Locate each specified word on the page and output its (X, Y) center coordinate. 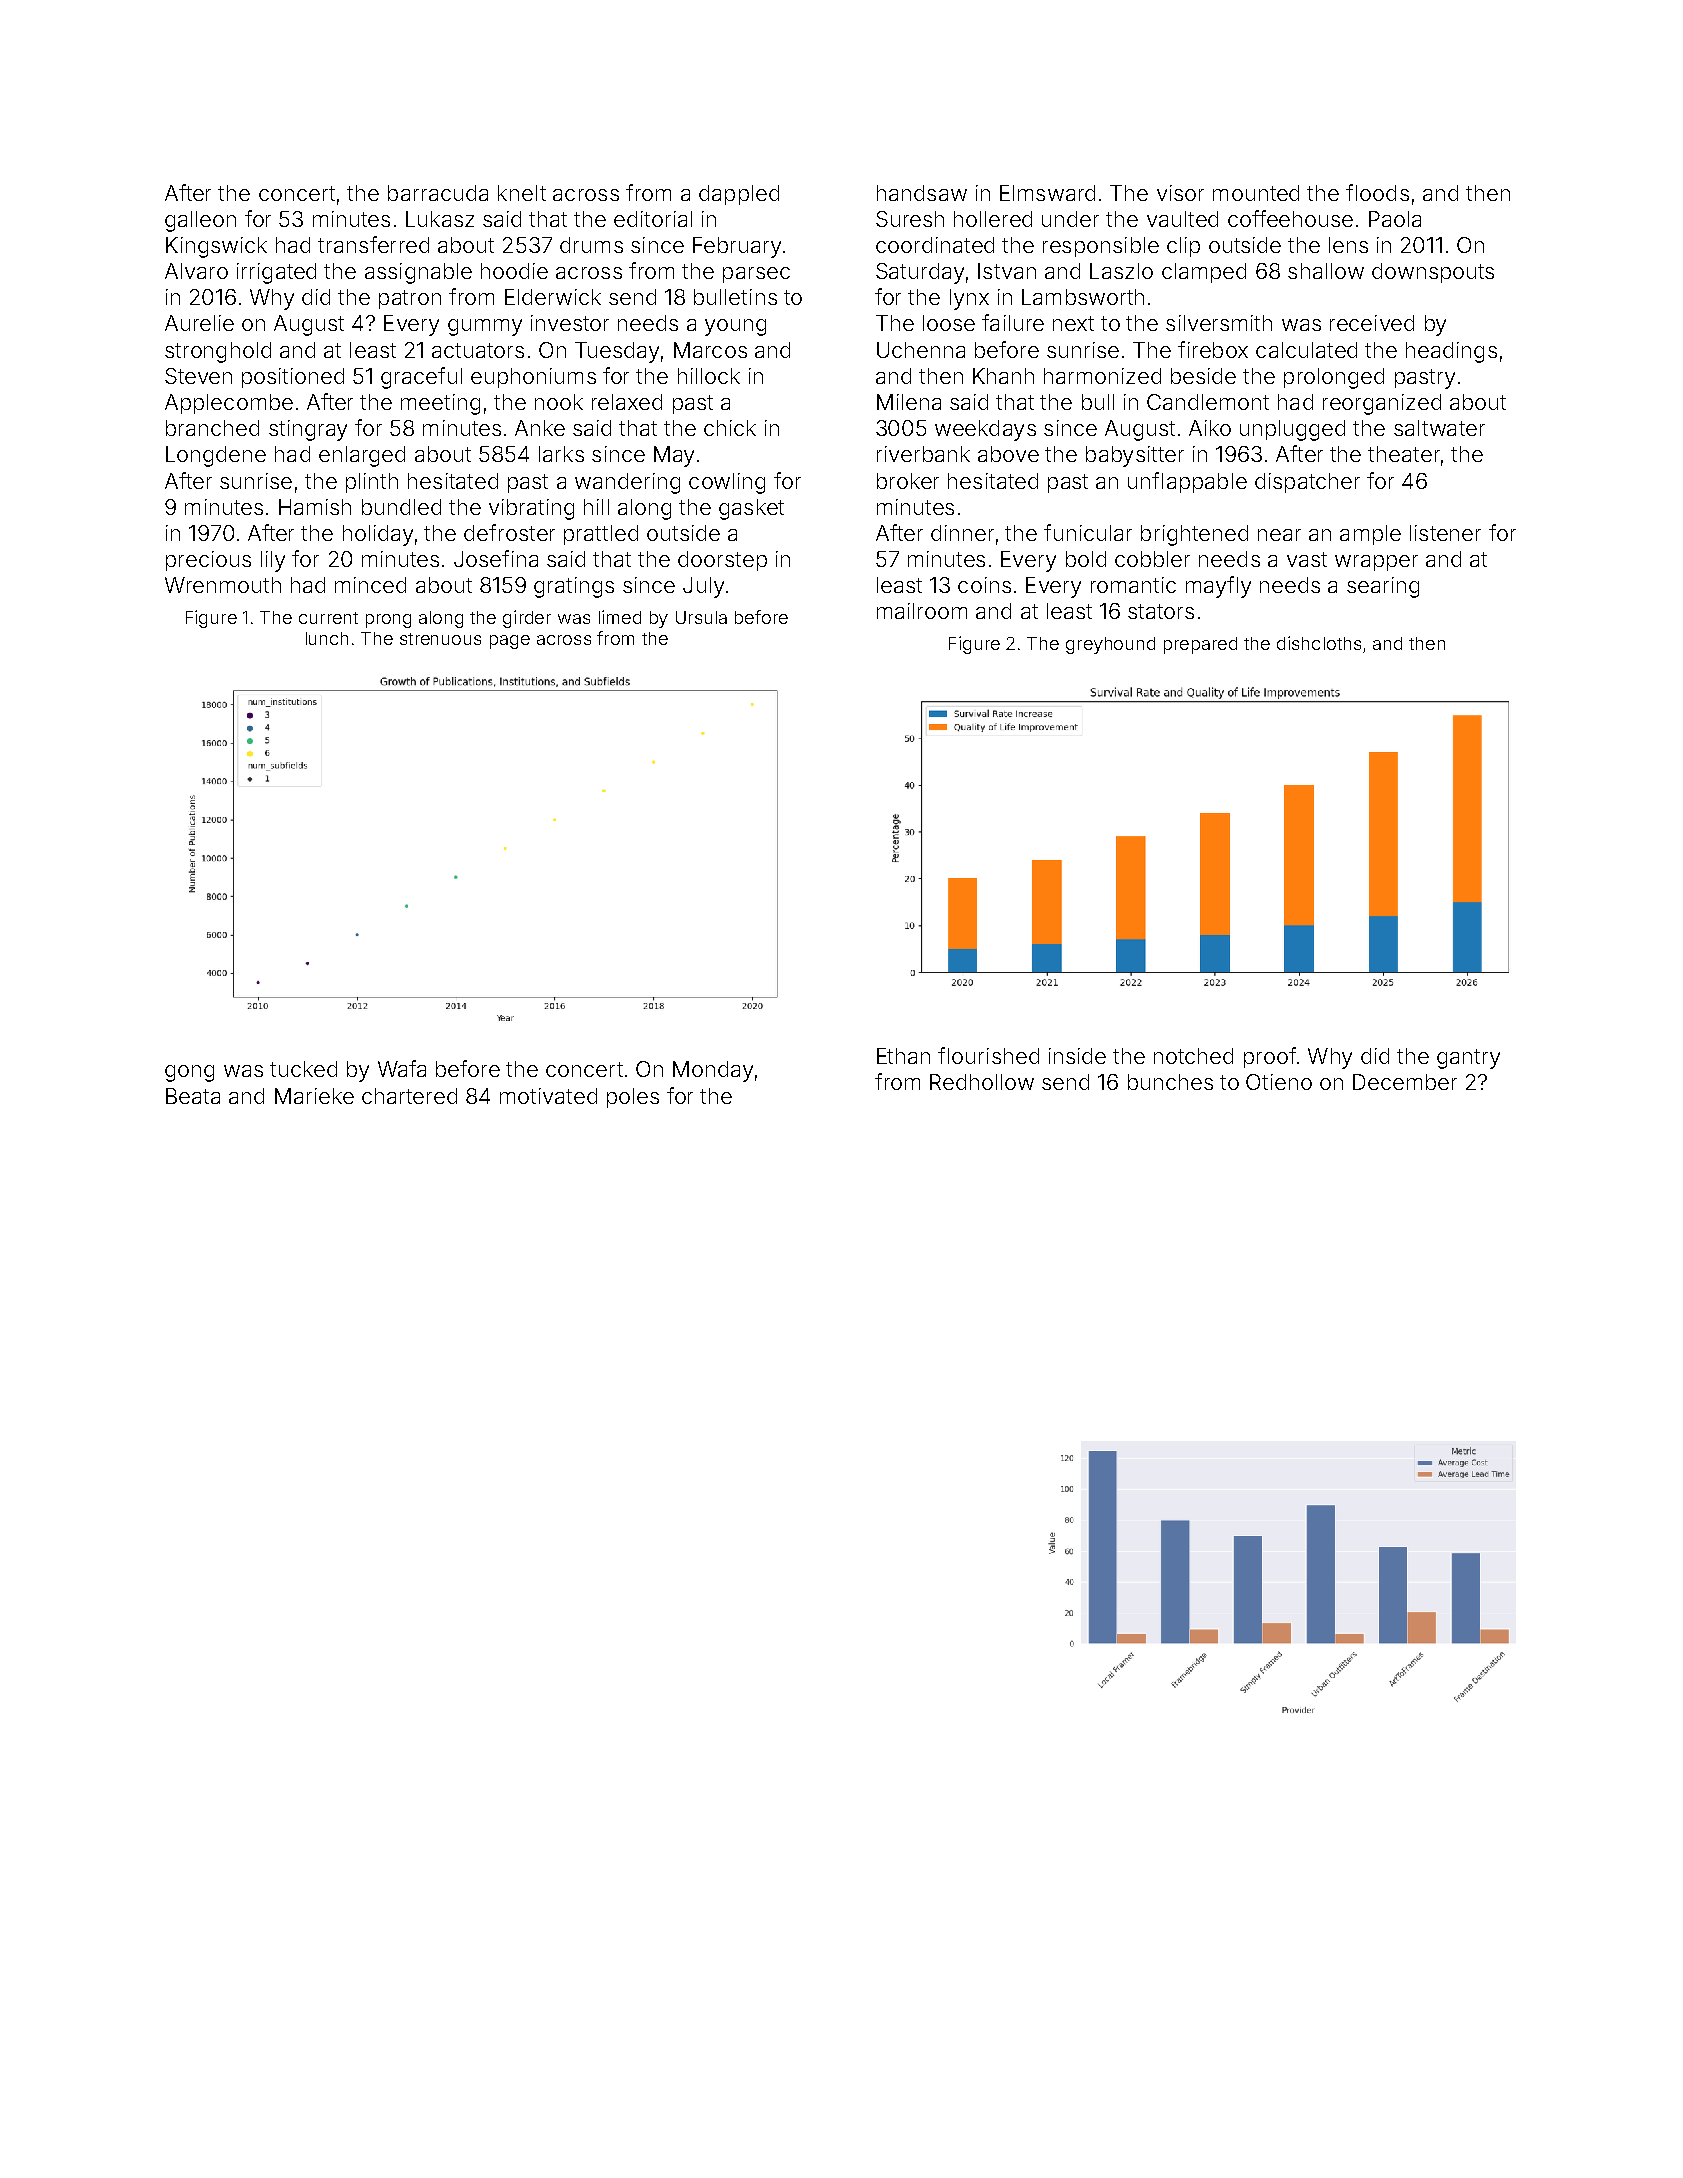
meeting (440, 404)
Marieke (314, 1096)
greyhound (1110, 645)
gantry (1468, 1059)
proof (1270, 1057)
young (735, 327)
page (510, 642)
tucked (303, 1069)
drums (591, 245)
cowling (727, 483)
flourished (988, 1055)
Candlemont (1208, 402)
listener (1445, 533)
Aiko (1210, 428)
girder (527, 619)
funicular (1088, 532)
